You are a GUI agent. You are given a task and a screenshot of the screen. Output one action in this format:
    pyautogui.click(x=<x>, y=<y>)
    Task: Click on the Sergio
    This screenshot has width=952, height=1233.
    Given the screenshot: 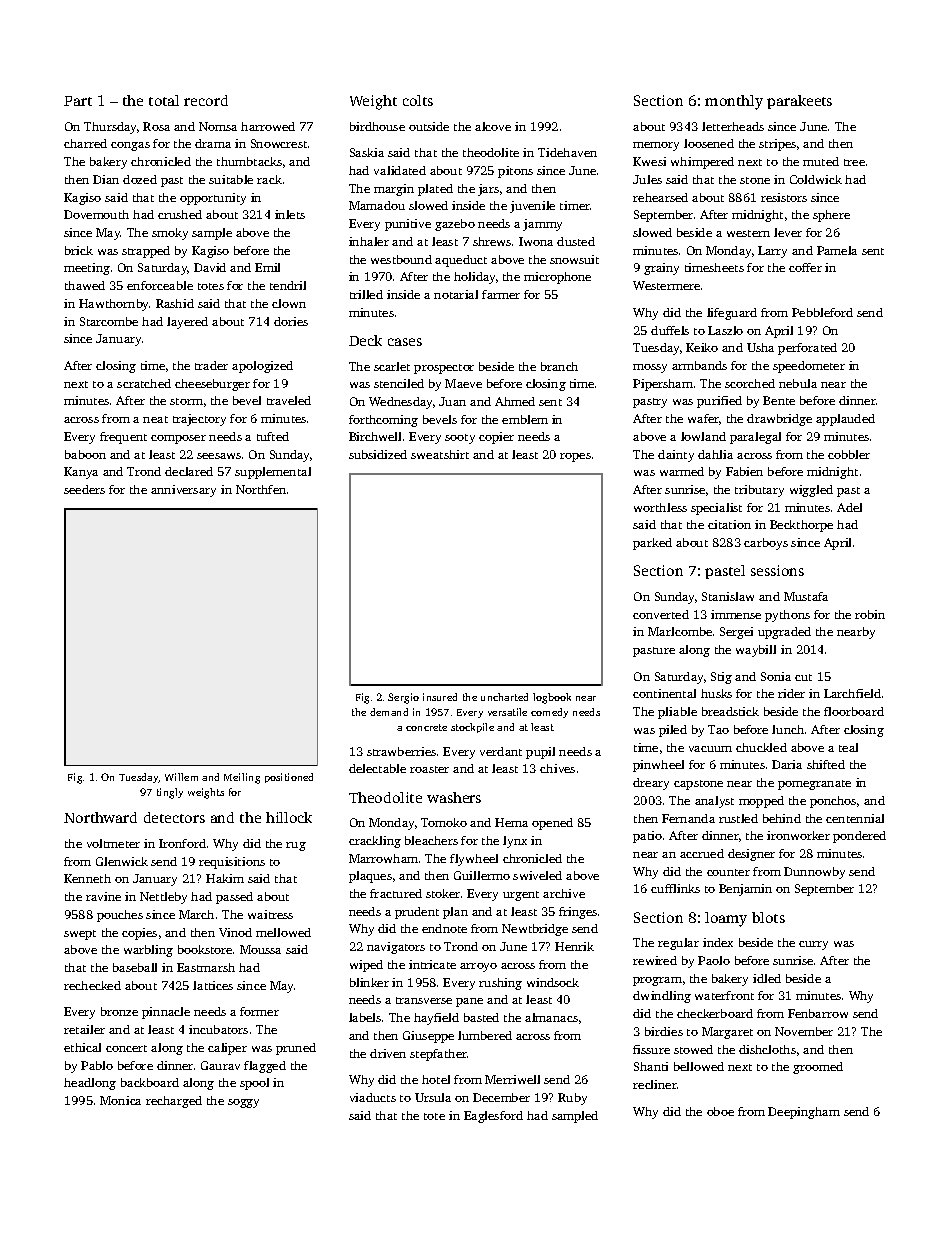 What is the action you would take?
    pyautogui.click(x=403, y=698)
